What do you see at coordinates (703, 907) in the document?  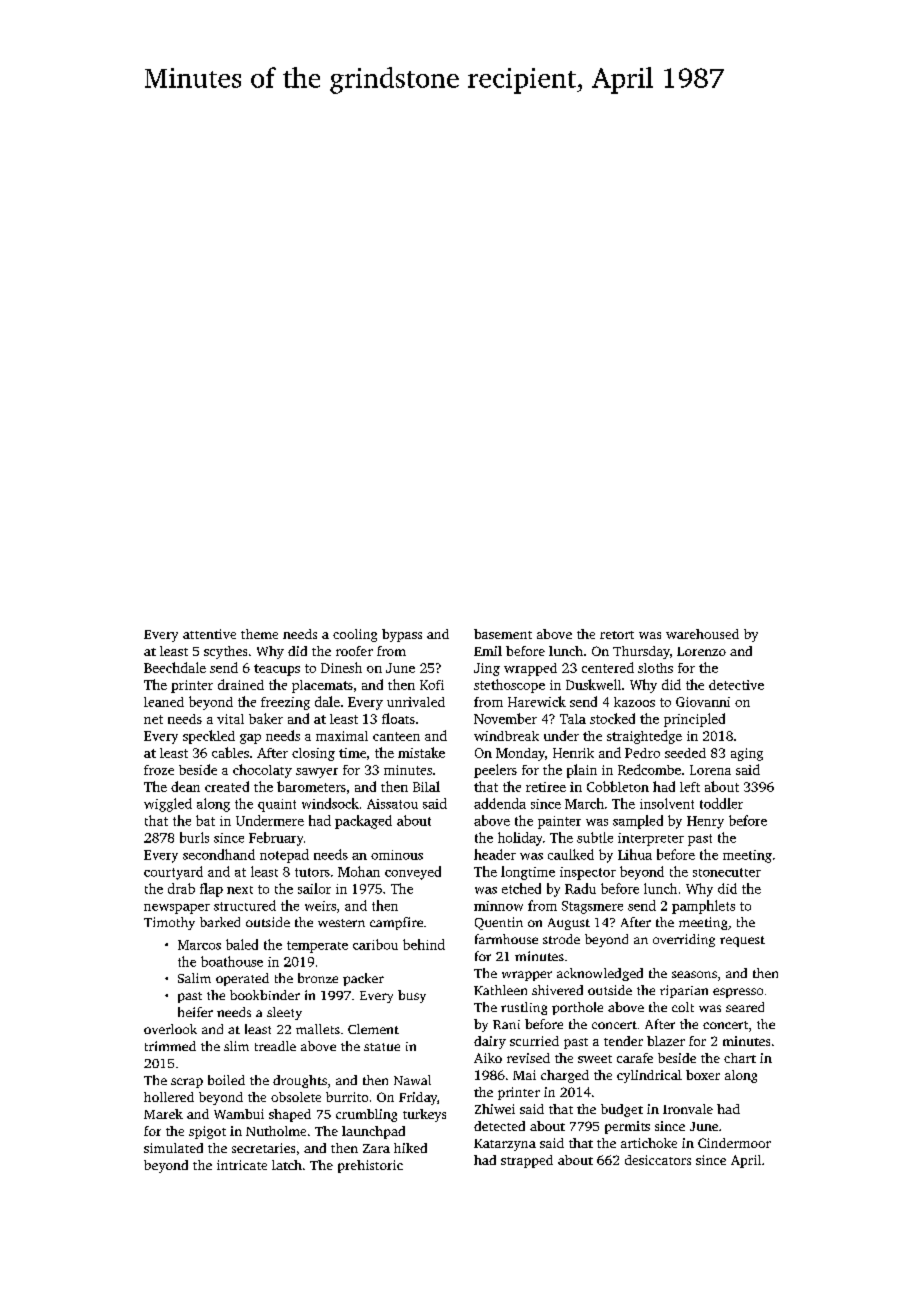 I see `pamphlets` at bounding box center [703, 907].
